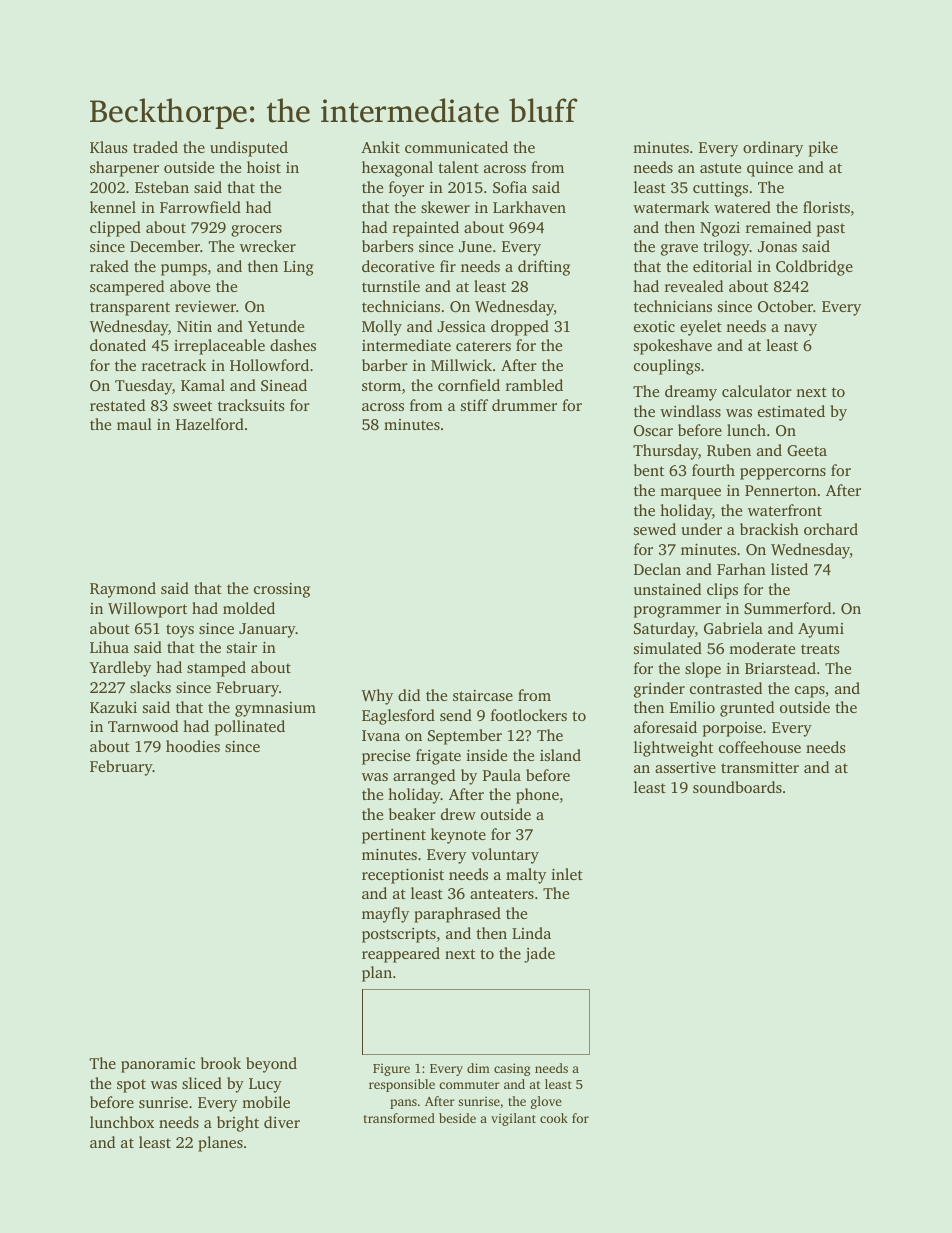 This document has height=1233, width=952. I want to click on kennel, so click(113, 207).
